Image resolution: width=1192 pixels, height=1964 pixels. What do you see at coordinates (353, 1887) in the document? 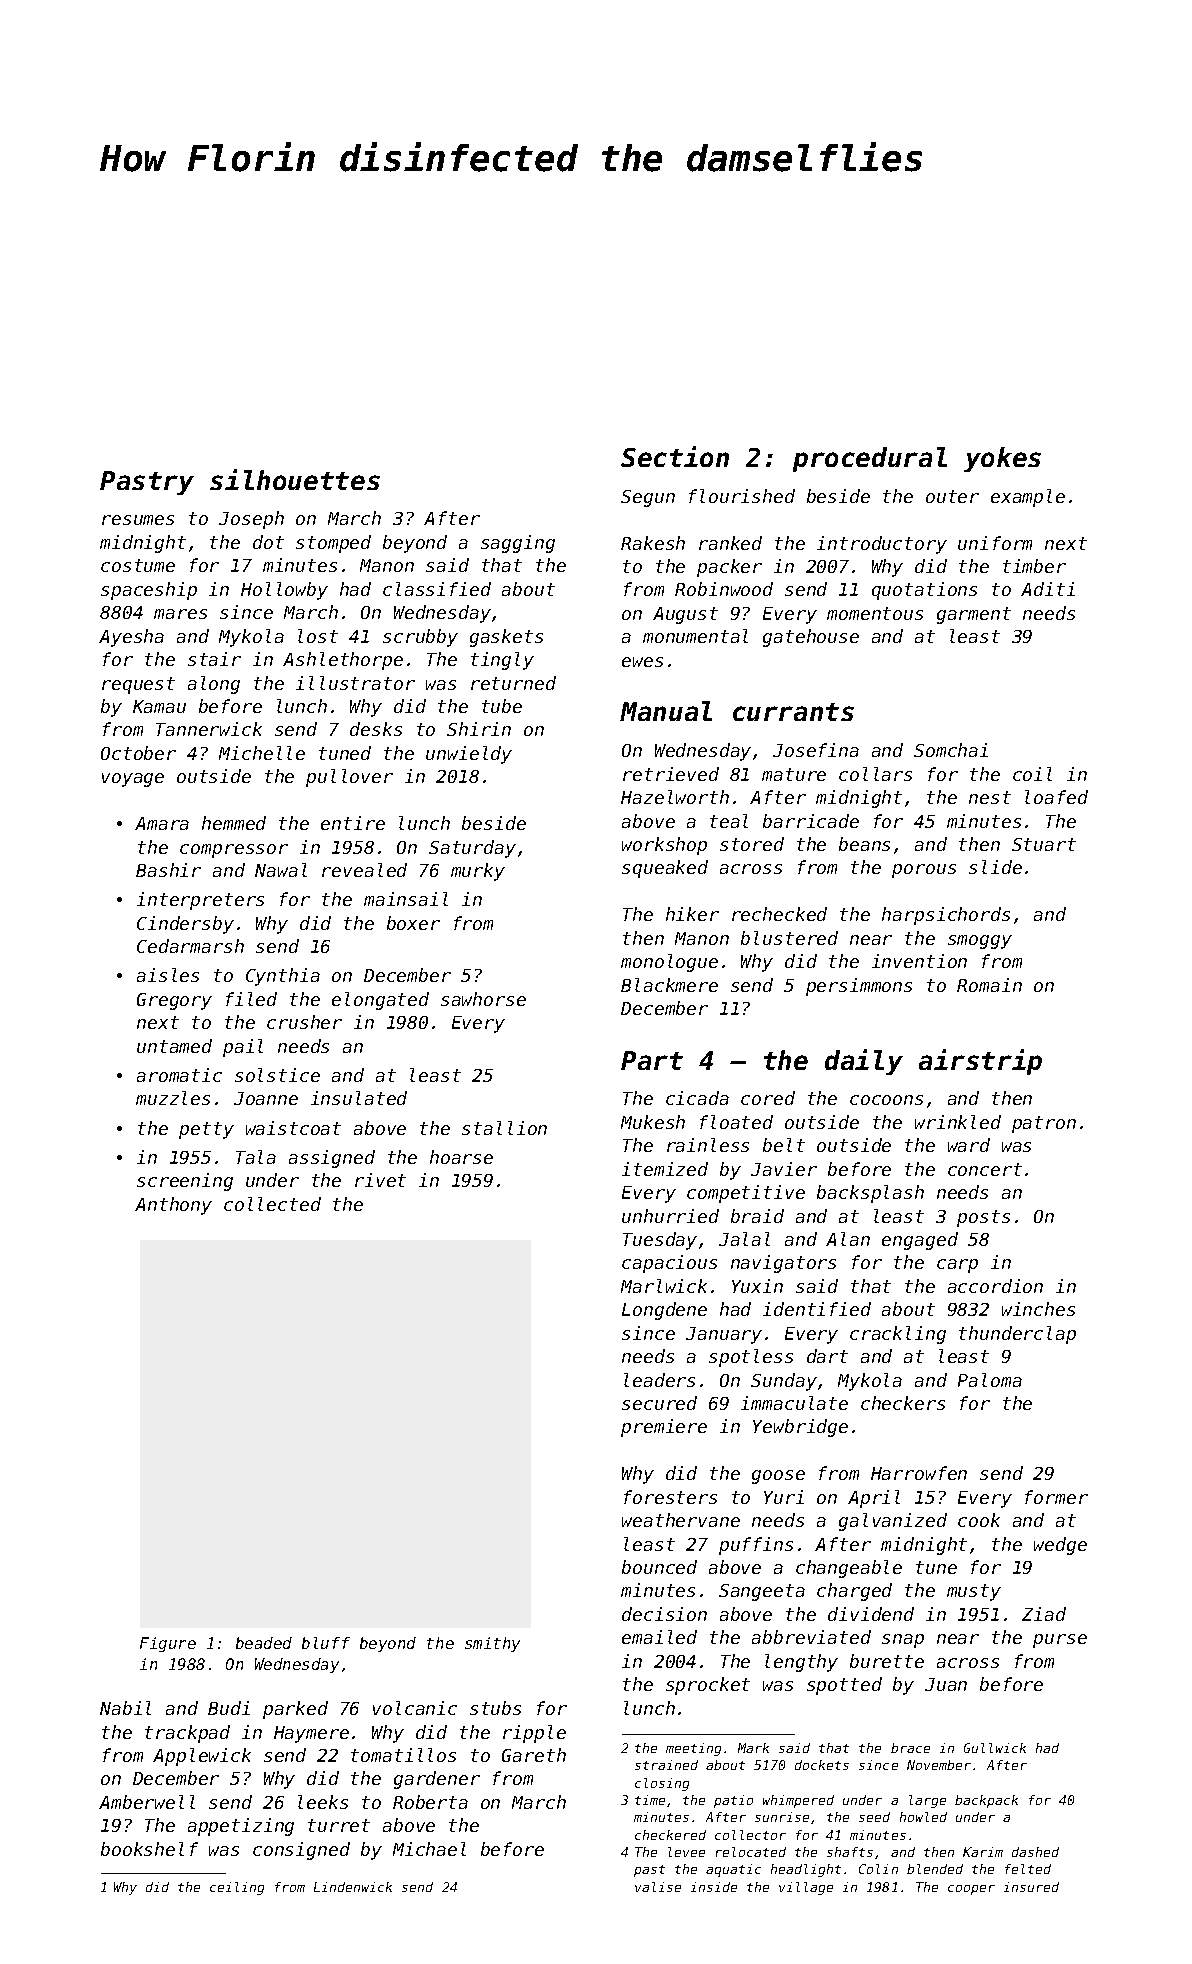
I see `Lindenwick` at bounding box center [353, 1887].
